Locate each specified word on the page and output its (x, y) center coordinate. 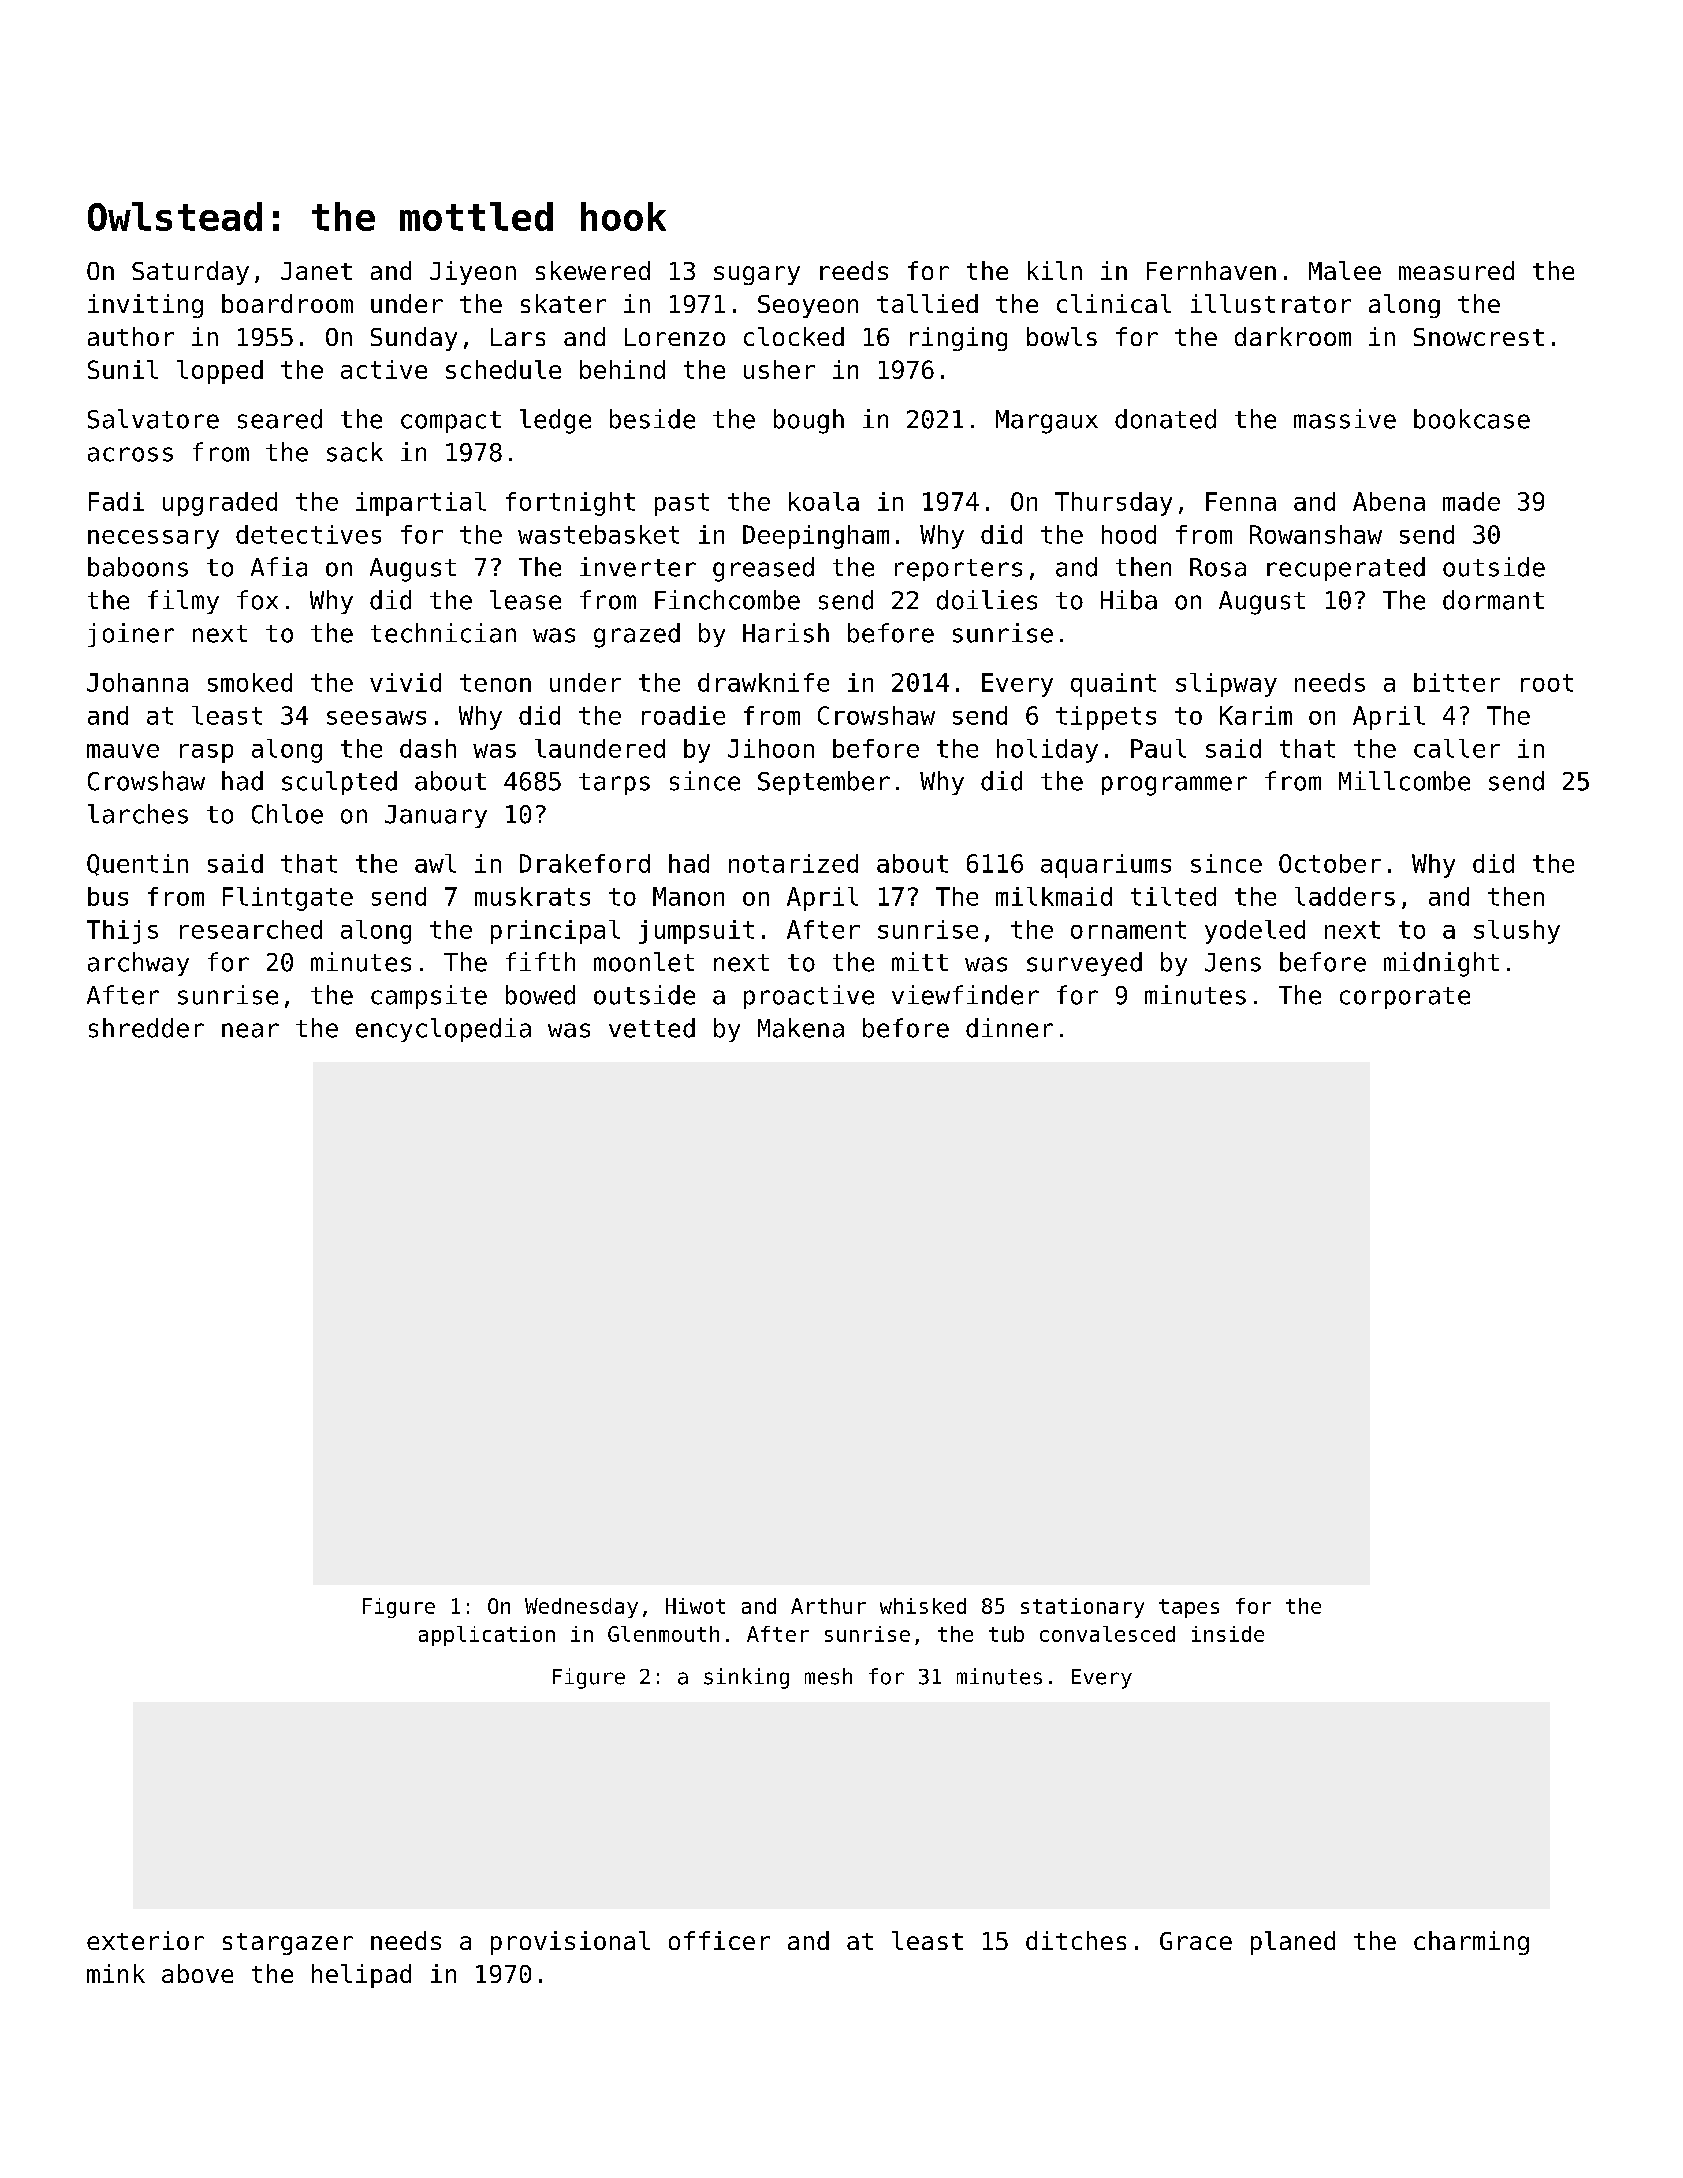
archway (138, 964)
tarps (614, 784)
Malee (1345, 270)
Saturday (190, 273)
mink (116, 1973)
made (1471, 501)
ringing (958, 339)
